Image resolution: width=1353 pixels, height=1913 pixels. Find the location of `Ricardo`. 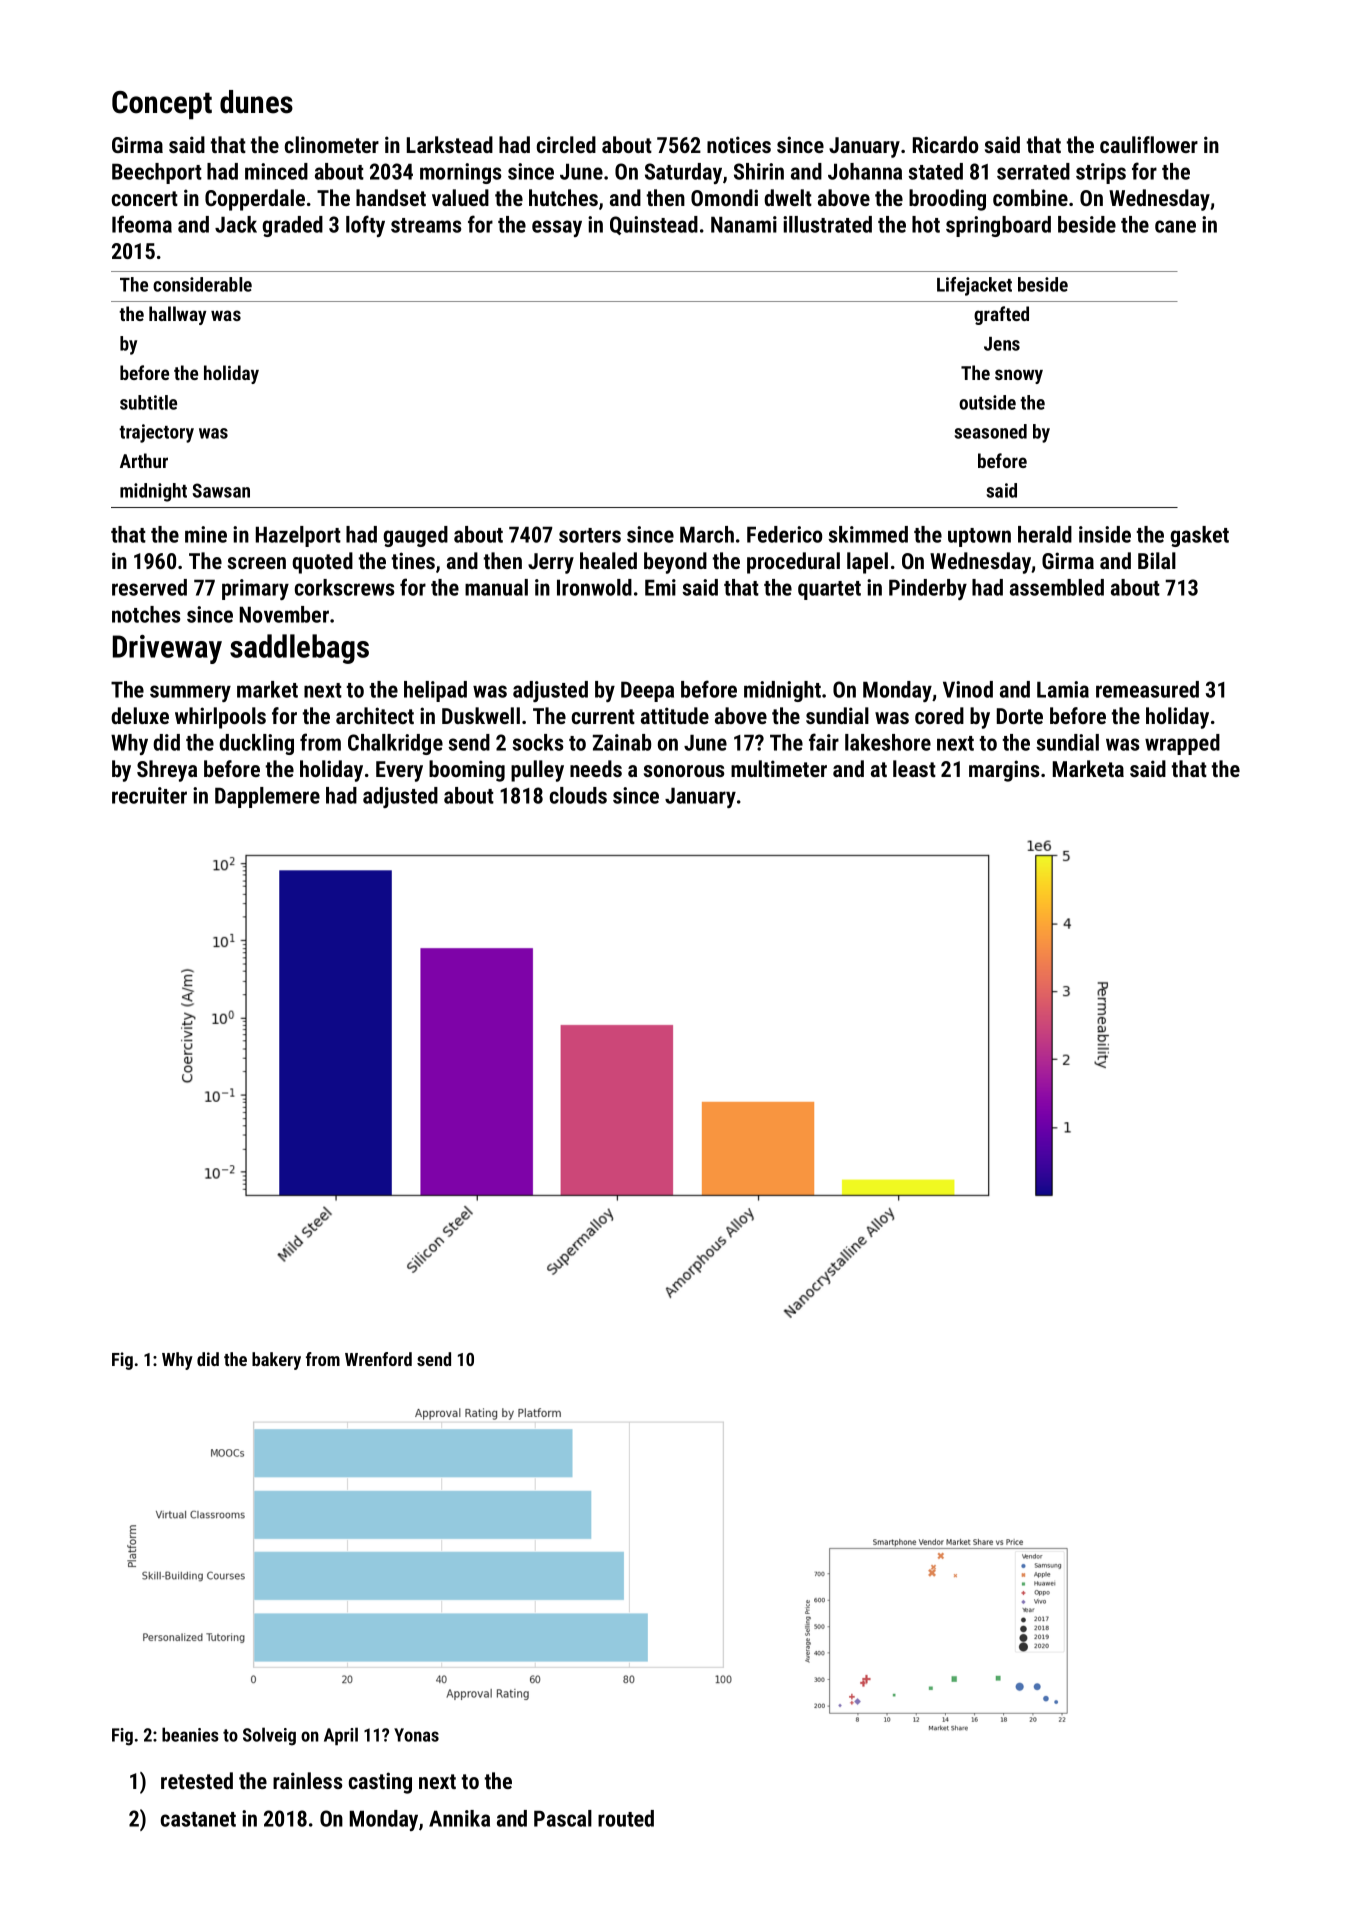

Ricardo is located at coordinates (945, 144).
